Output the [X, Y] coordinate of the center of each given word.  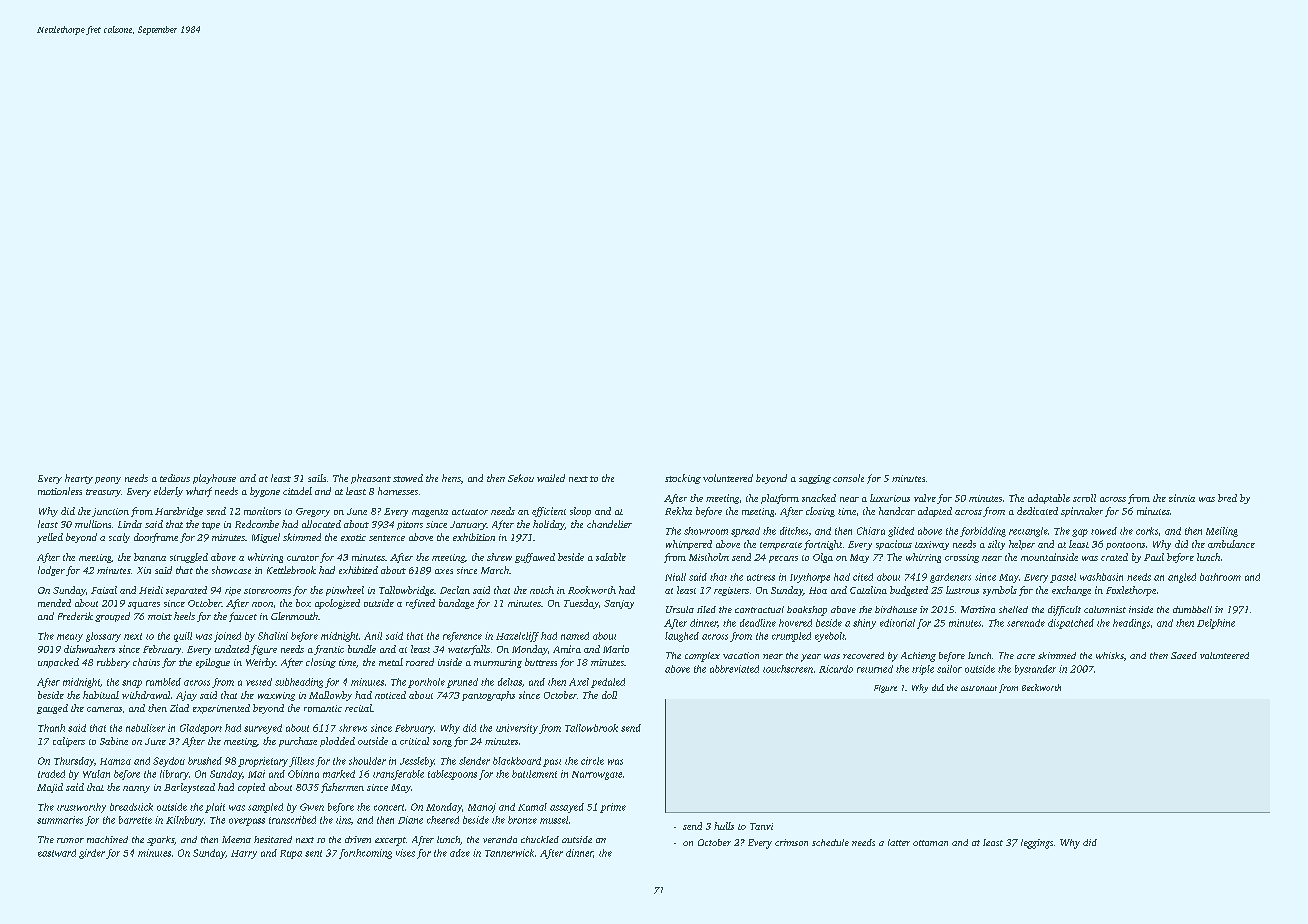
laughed [682, 637]
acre [1026, 656]
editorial [897, 623]
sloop [580, 512]
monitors [262, 511]
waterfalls [469, 650]
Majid [50, 788]
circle [592, 761]
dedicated [1037, 511]
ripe [233, 591]
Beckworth [1041, 687]
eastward [57, 853]
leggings [1037, 844]
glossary [103, 637]
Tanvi [761, 826]
